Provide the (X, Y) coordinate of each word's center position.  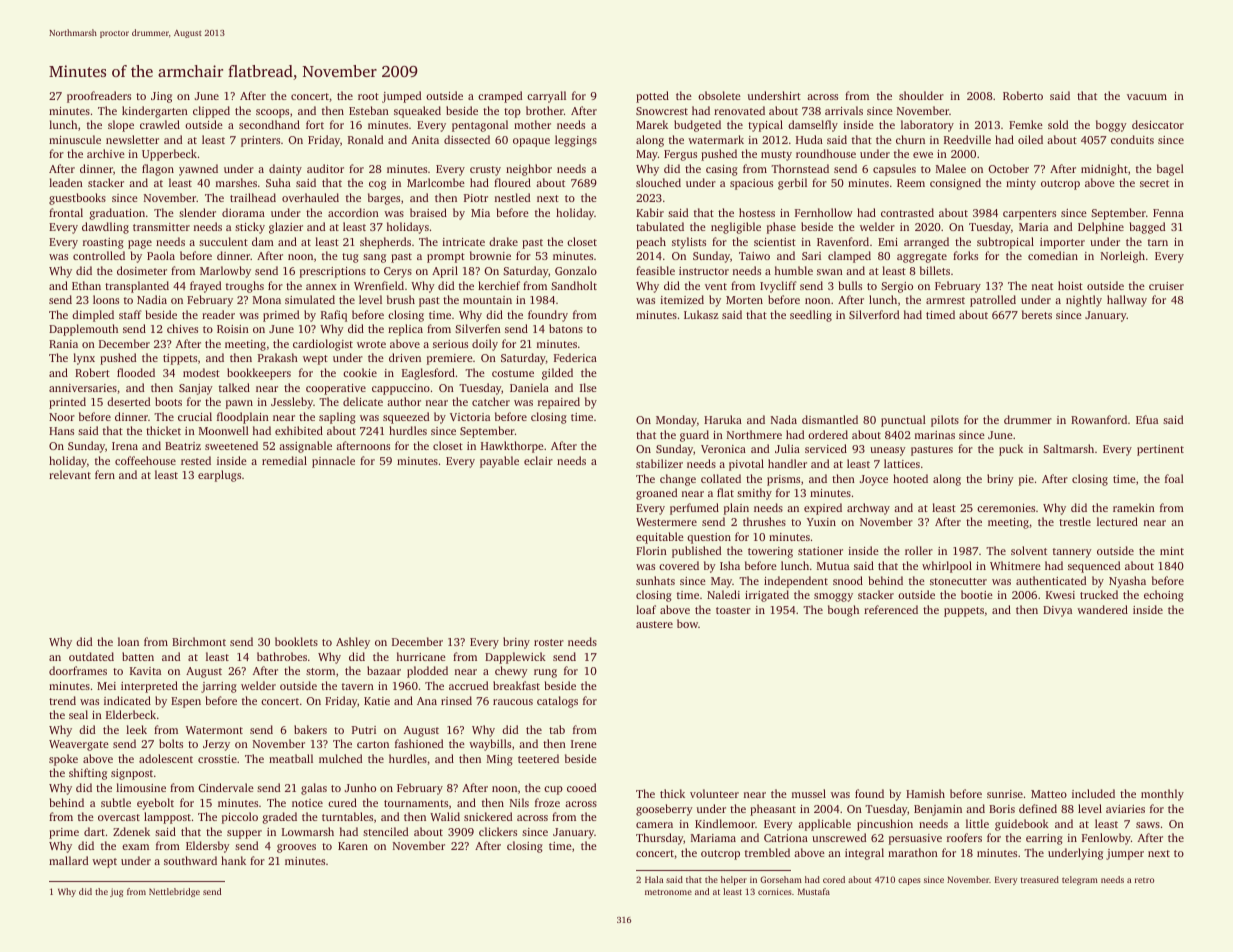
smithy (754, 494)
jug (116, 892)
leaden (66, 182)
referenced (891, 609)
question (709, 538)
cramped (500, 97)
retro (1144, 880)
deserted (129, 401)
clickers (498, 831)
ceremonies (1006, 508)
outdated (91, 656)
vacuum (1147, 97)
